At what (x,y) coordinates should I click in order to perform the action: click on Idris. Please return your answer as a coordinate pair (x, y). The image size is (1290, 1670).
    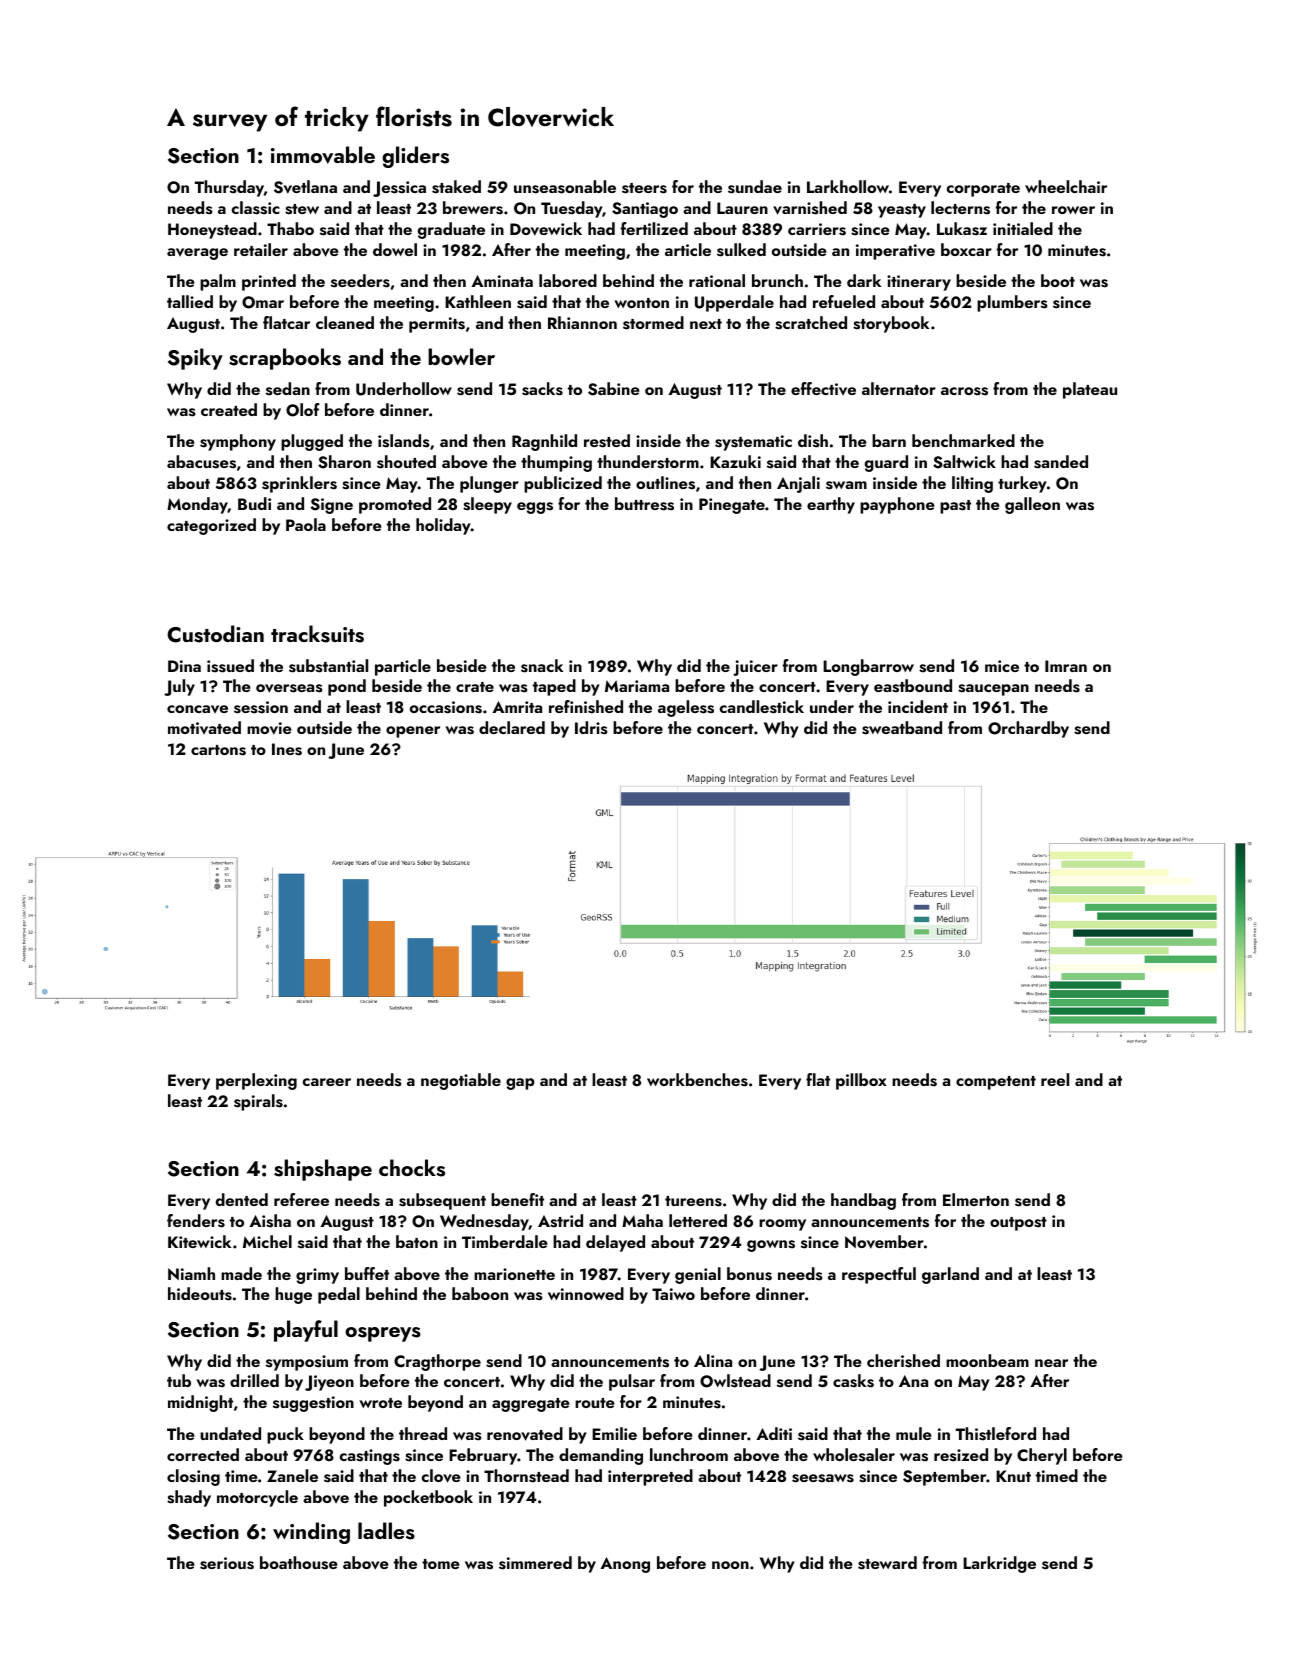
    Looking at the image, I should click on (591, 728).
